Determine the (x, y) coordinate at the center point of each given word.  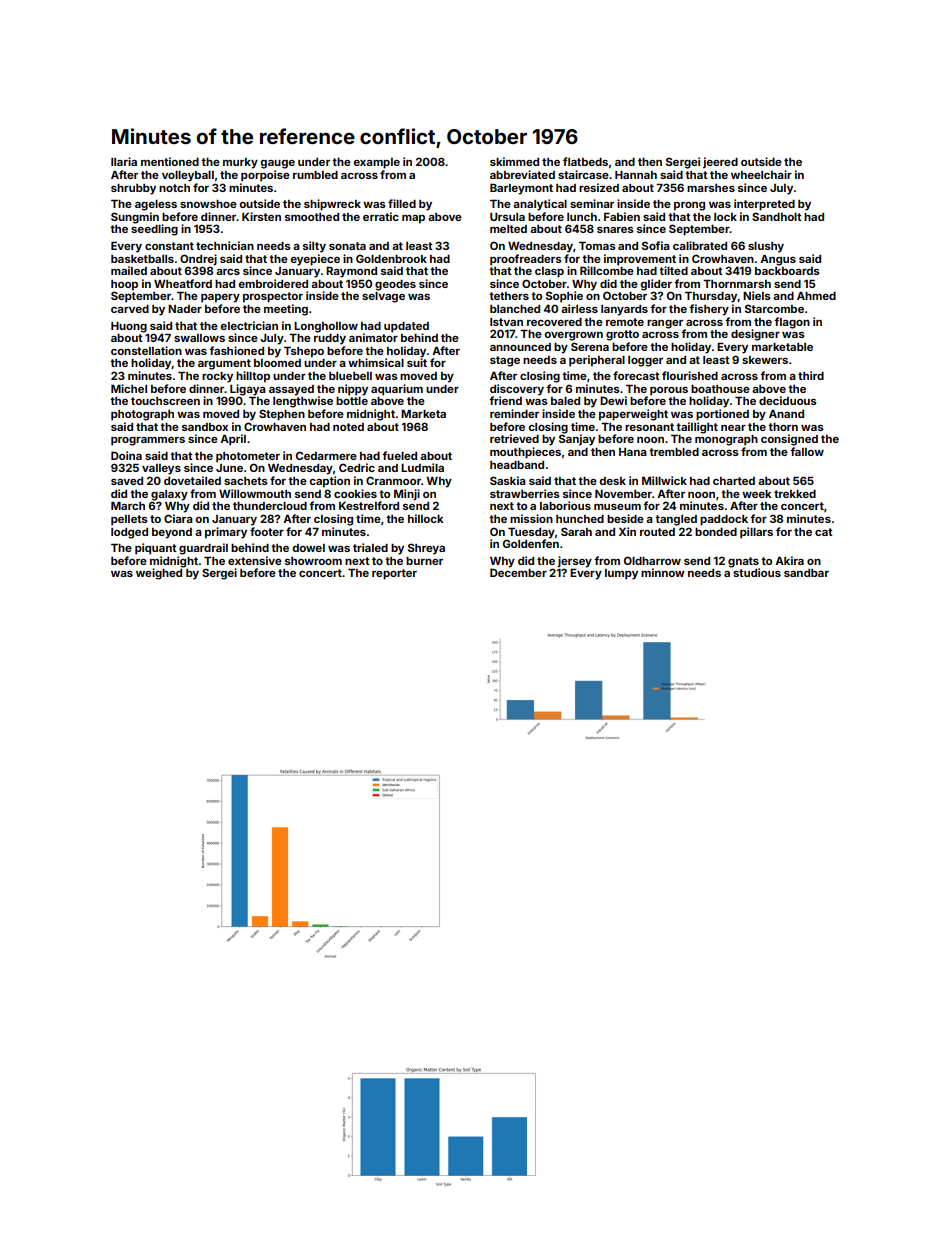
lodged (129, 533)
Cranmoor (393, 480)
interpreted (764, 205)
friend (505, 400)
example (376, 163)
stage (505, 361)
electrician (249, 325)
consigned (789, 440)
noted (348, 427)
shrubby (133, 189)
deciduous (788, 400)
